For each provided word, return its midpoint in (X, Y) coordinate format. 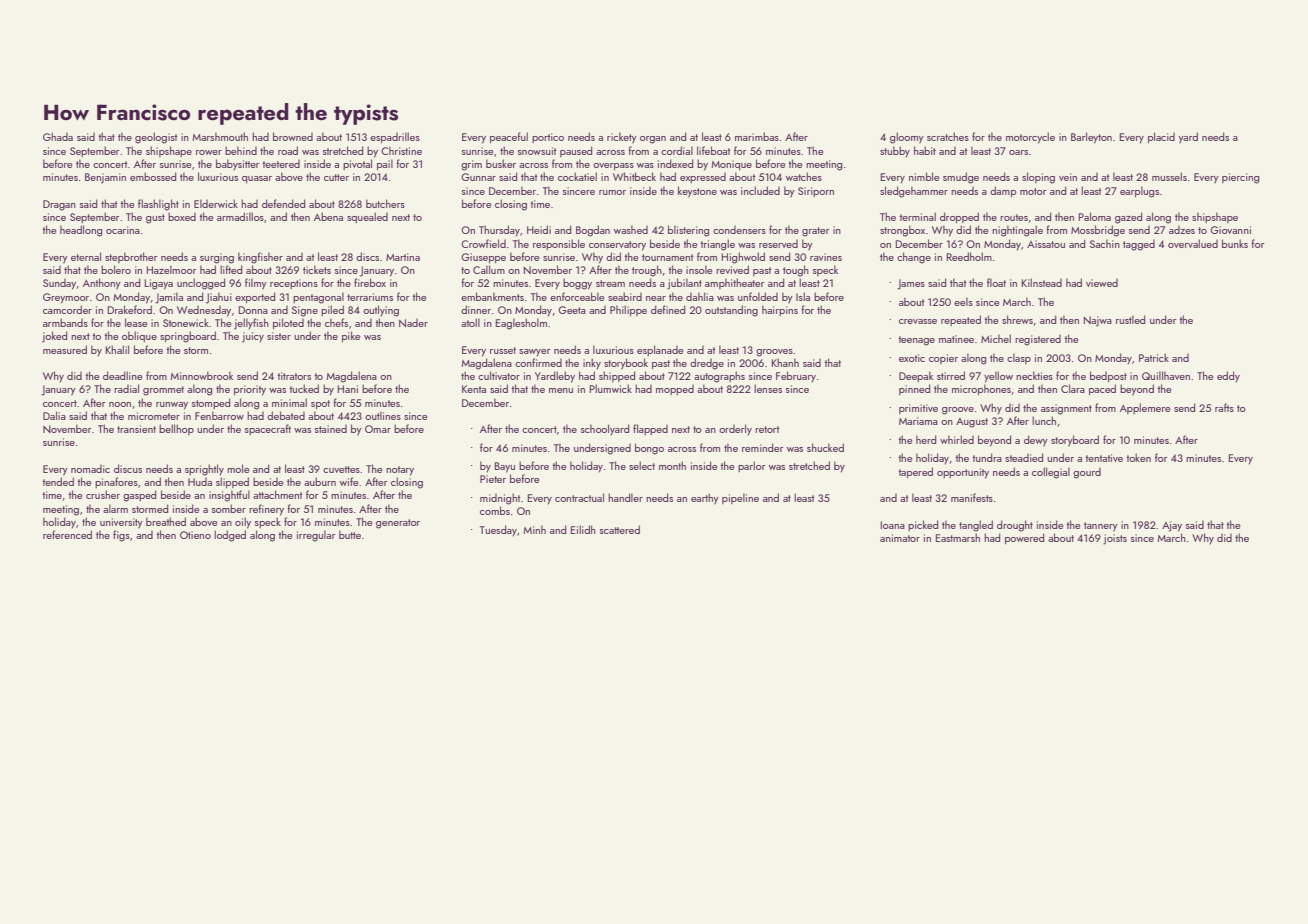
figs (121, 536)
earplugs (1139, 192)
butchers (385, 203)
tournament (667, 257)
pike (351, 336)
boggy (577, 284)
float (996, 282)
